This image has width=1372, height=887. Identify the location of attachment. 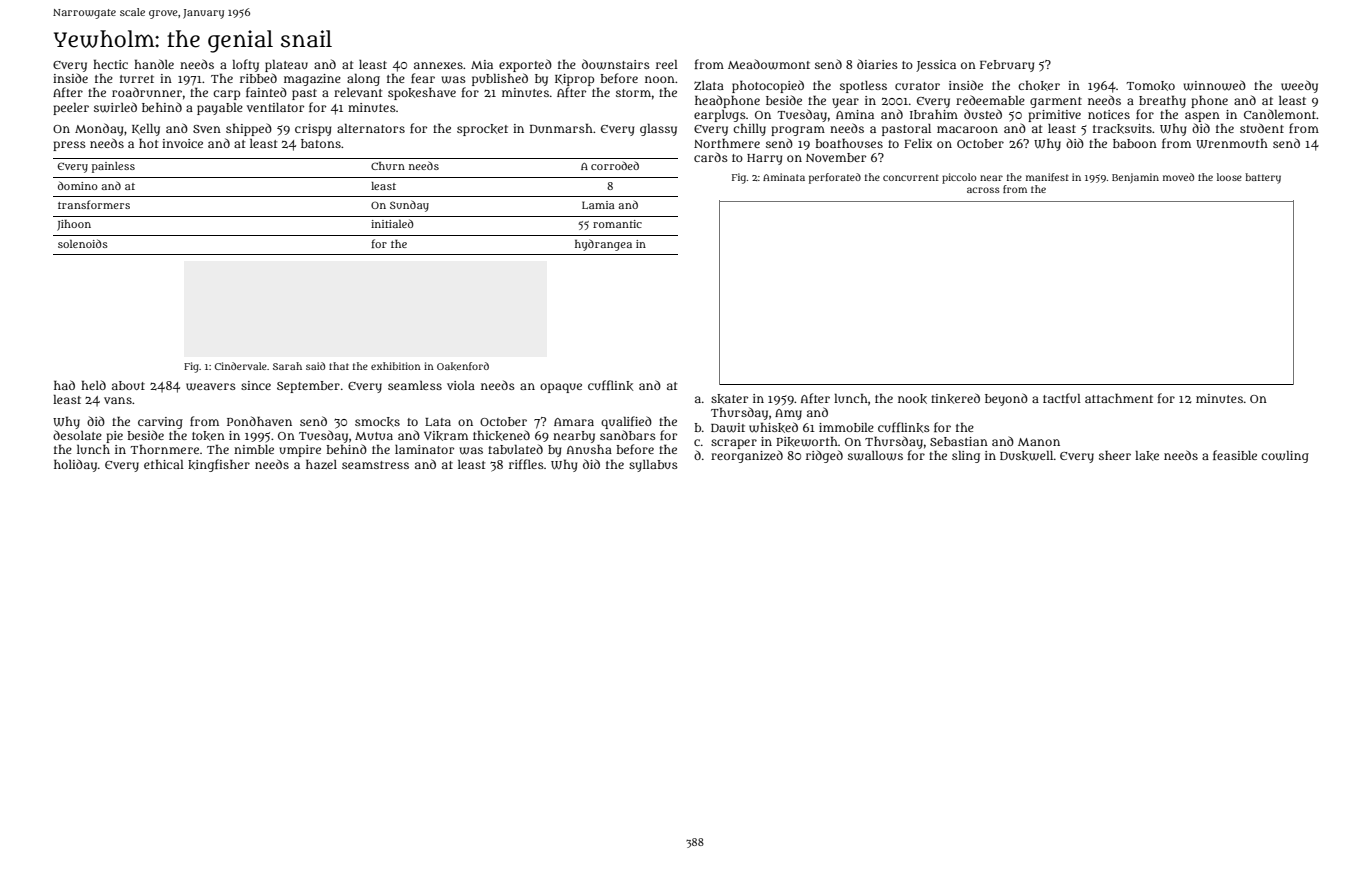
(1119, 398).
